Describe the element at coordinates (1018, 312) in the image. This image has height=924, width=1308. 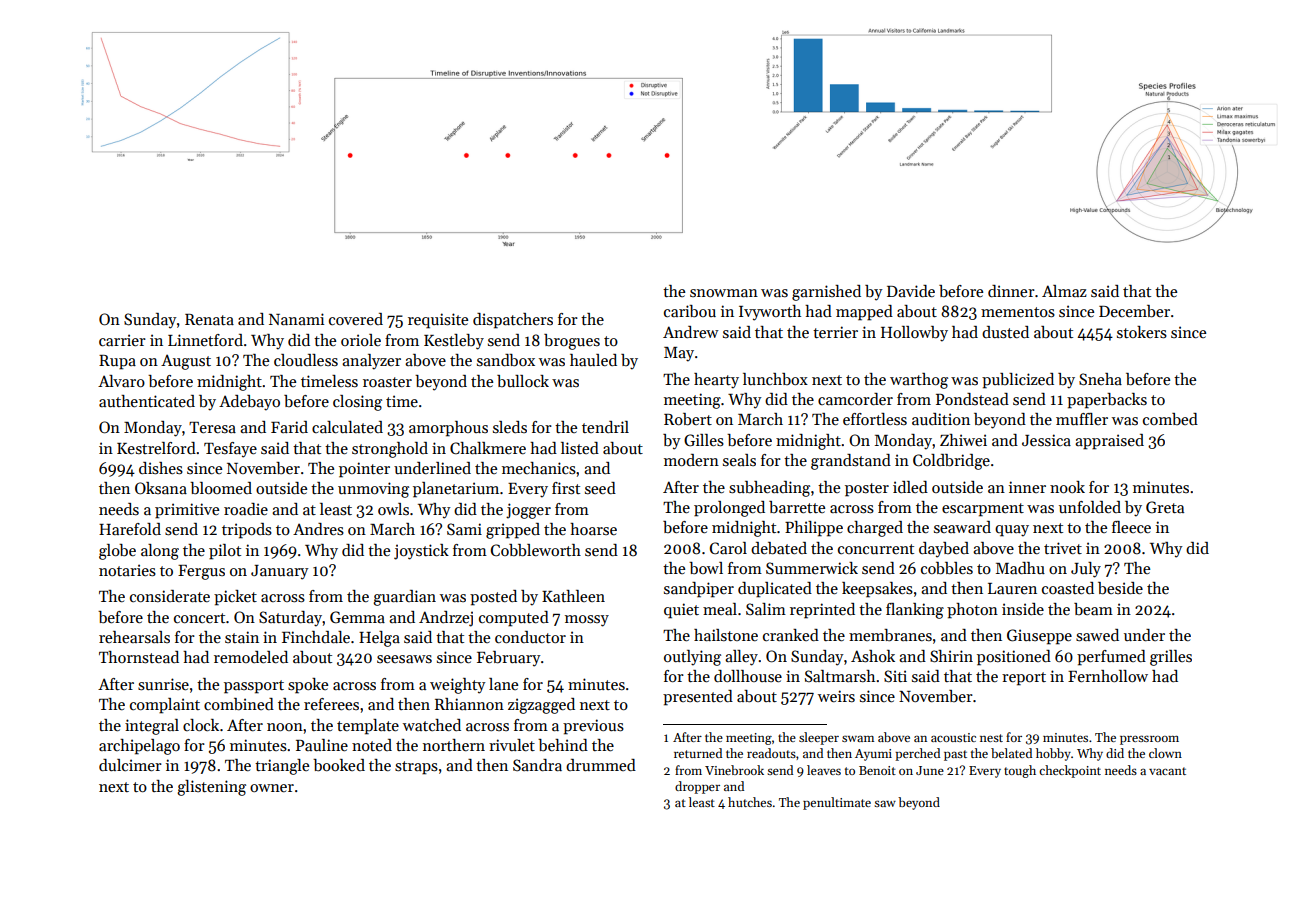
I see `mementos` at that location.
